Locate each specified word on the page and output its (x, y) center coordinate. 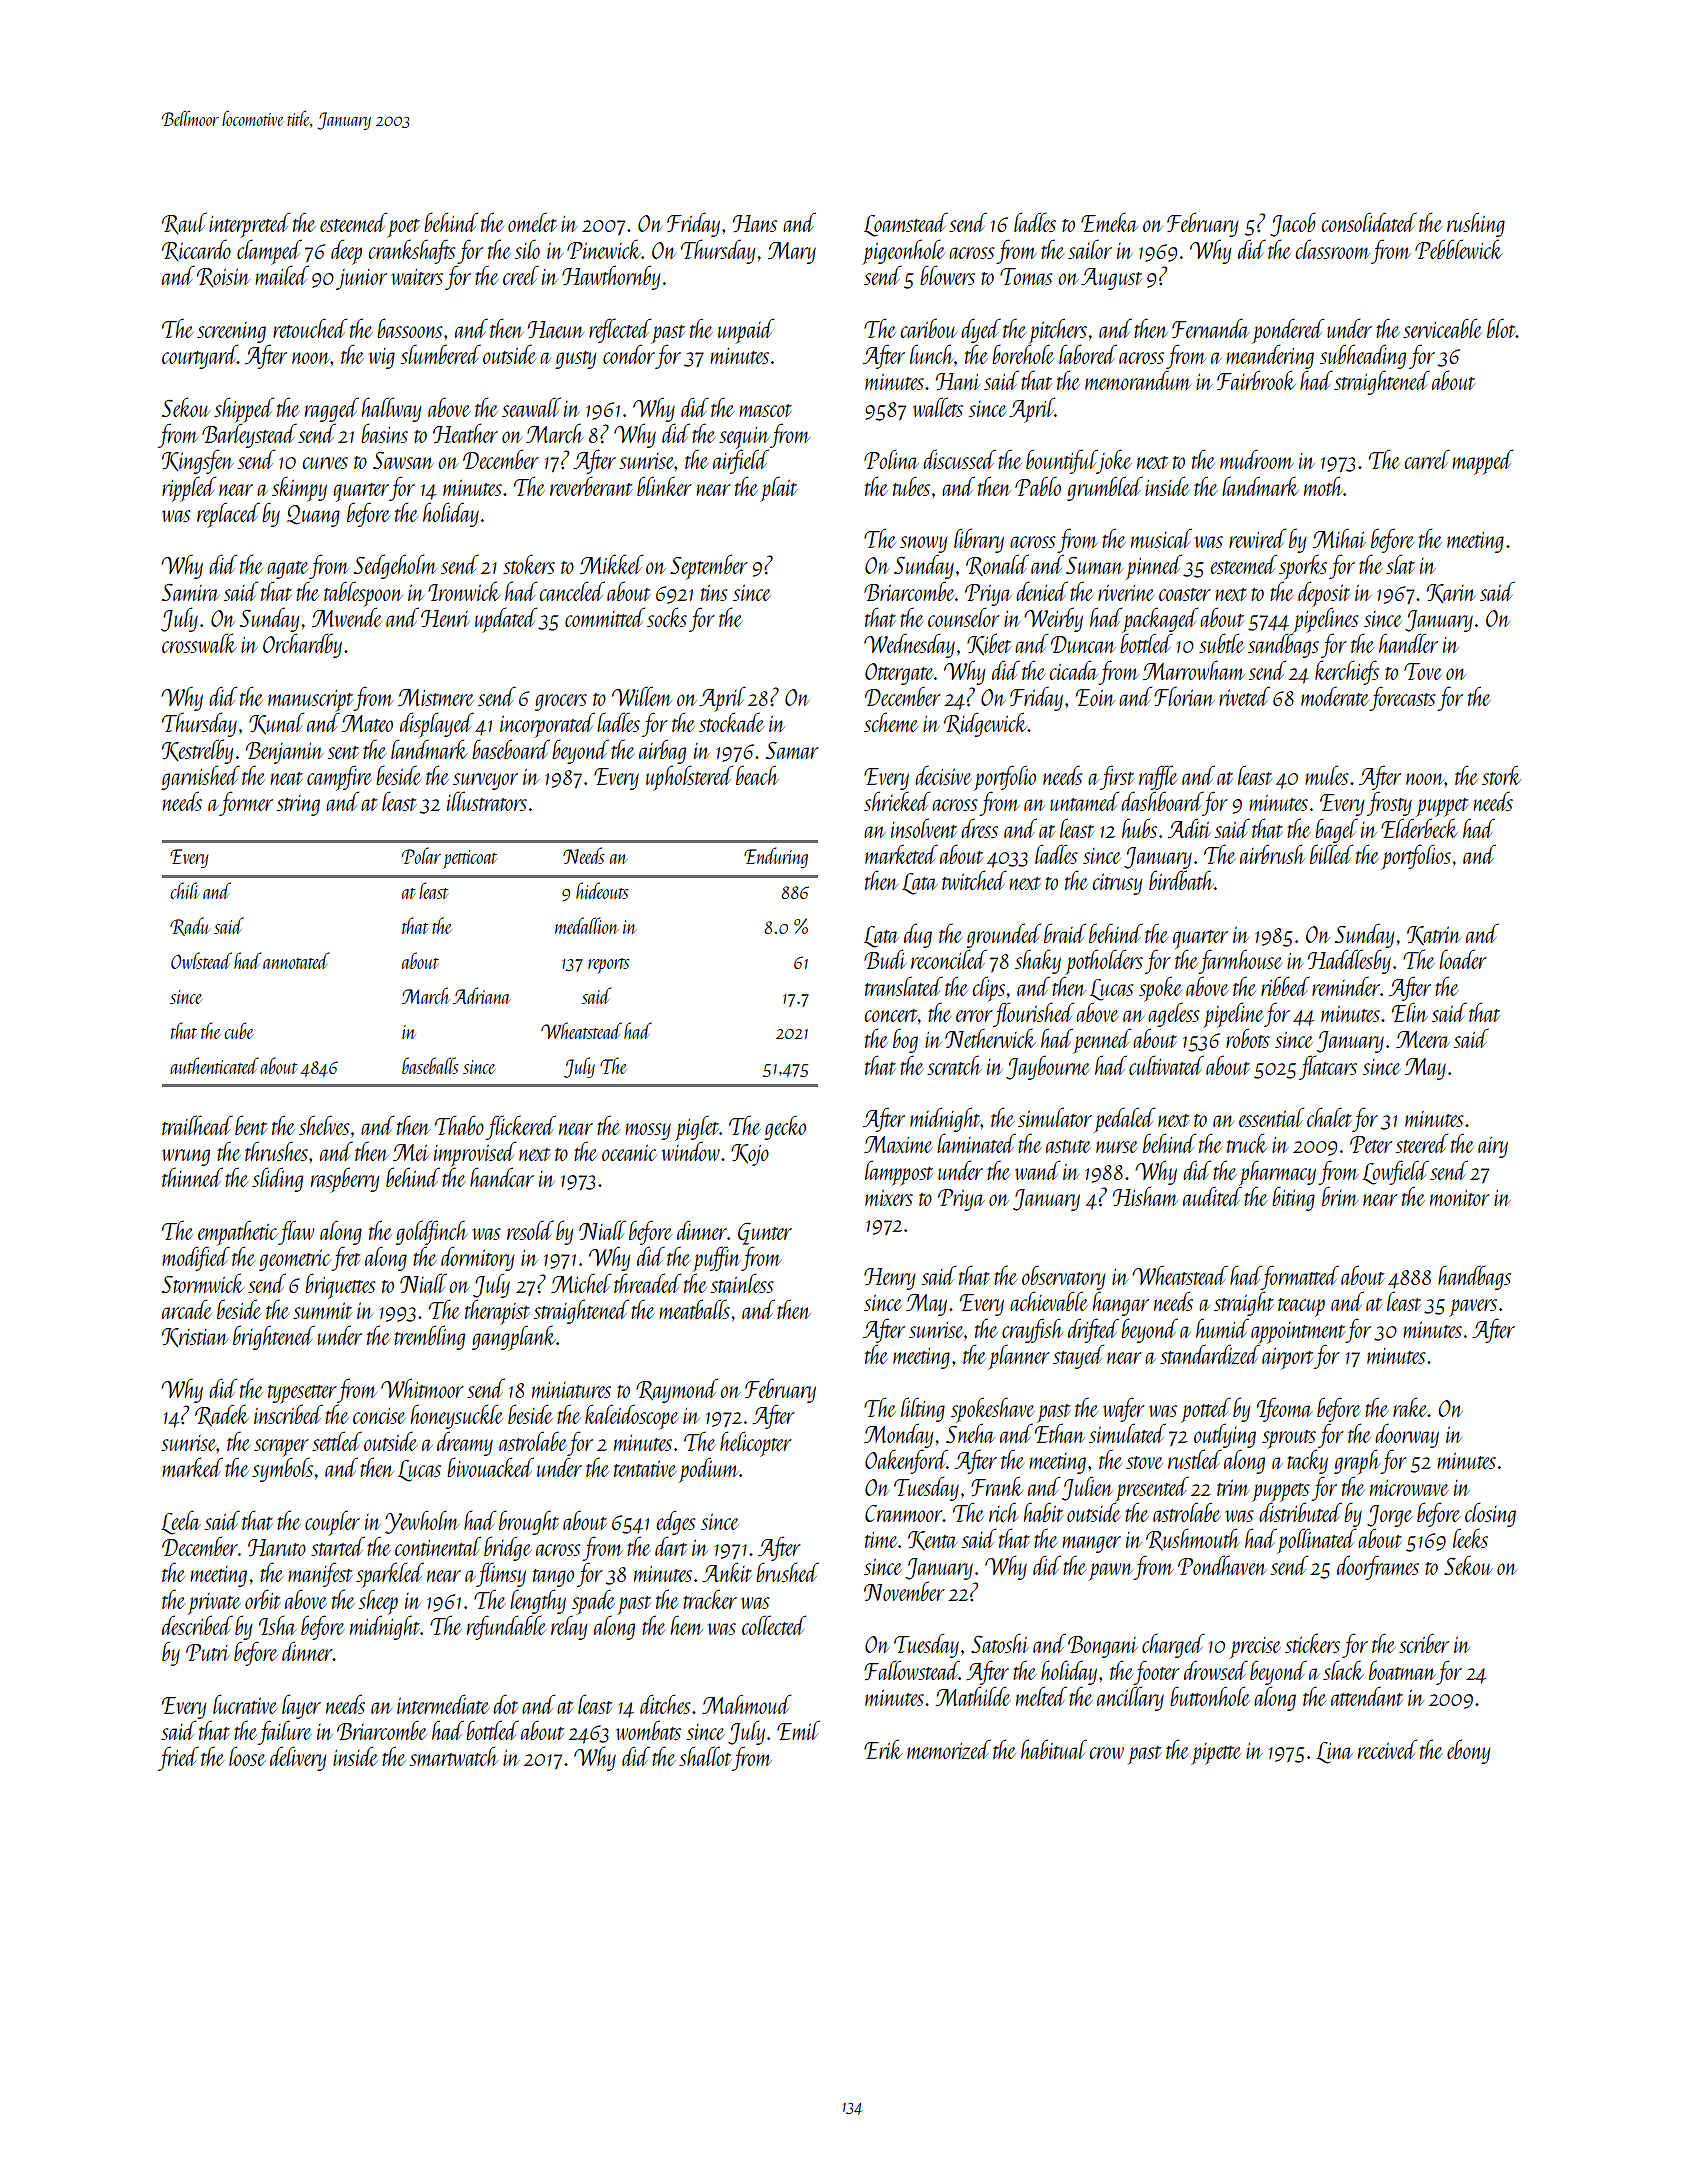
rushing (1476, 224)
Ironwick (464, 591)
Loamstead (906, 224)
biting (1293, 1198)
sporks (1303, 567)
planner (1019, 1357)
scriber (1424, 1643)
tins (714, 593)
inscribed (288, 1414)
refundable (506, 1627)
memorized (949, 1749)
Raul (184, 223)
